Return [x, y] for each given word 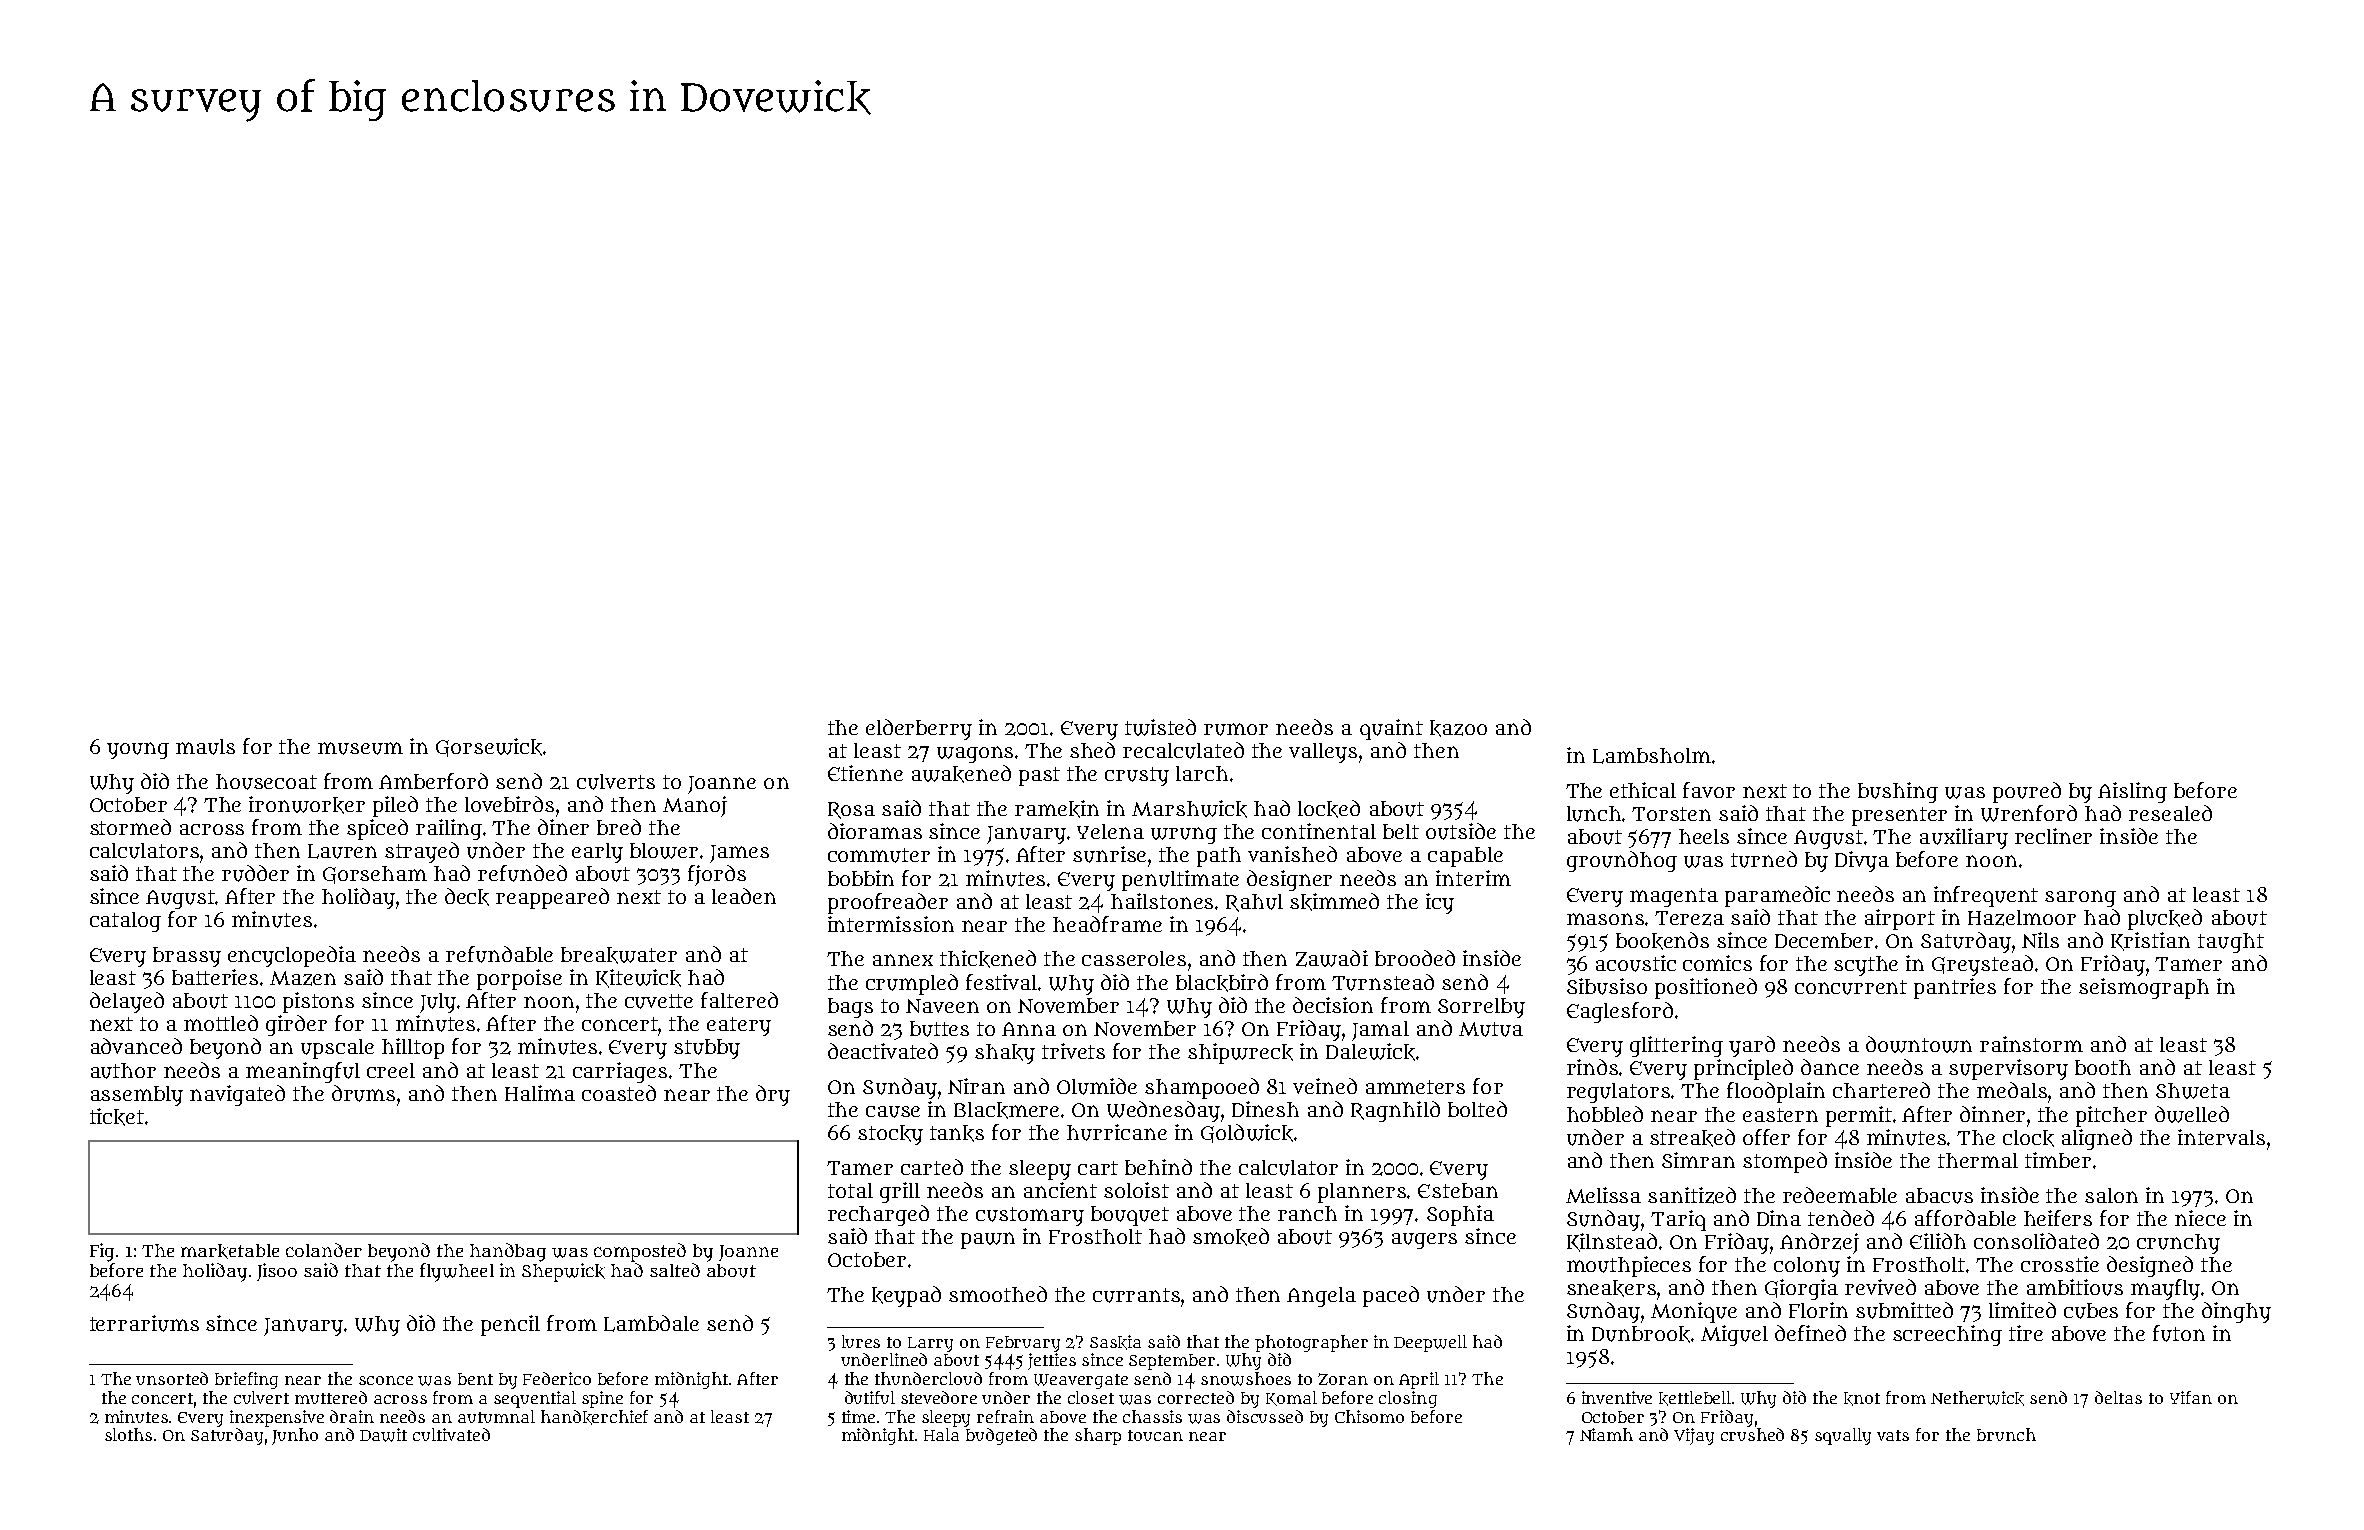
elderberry [919, 729]
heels [1704, 836]
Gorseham [375, 875]
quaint [1391, 729]
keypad [906, 1296]
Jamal [1380, 1031]
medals [2012, 1090]
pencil [510, 1325]
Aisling [2132, 792]
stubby [707, 1049]
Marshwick [1189, 809]
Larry [930, 1344]
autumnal [496, 1416]
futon [2179, 1333]
